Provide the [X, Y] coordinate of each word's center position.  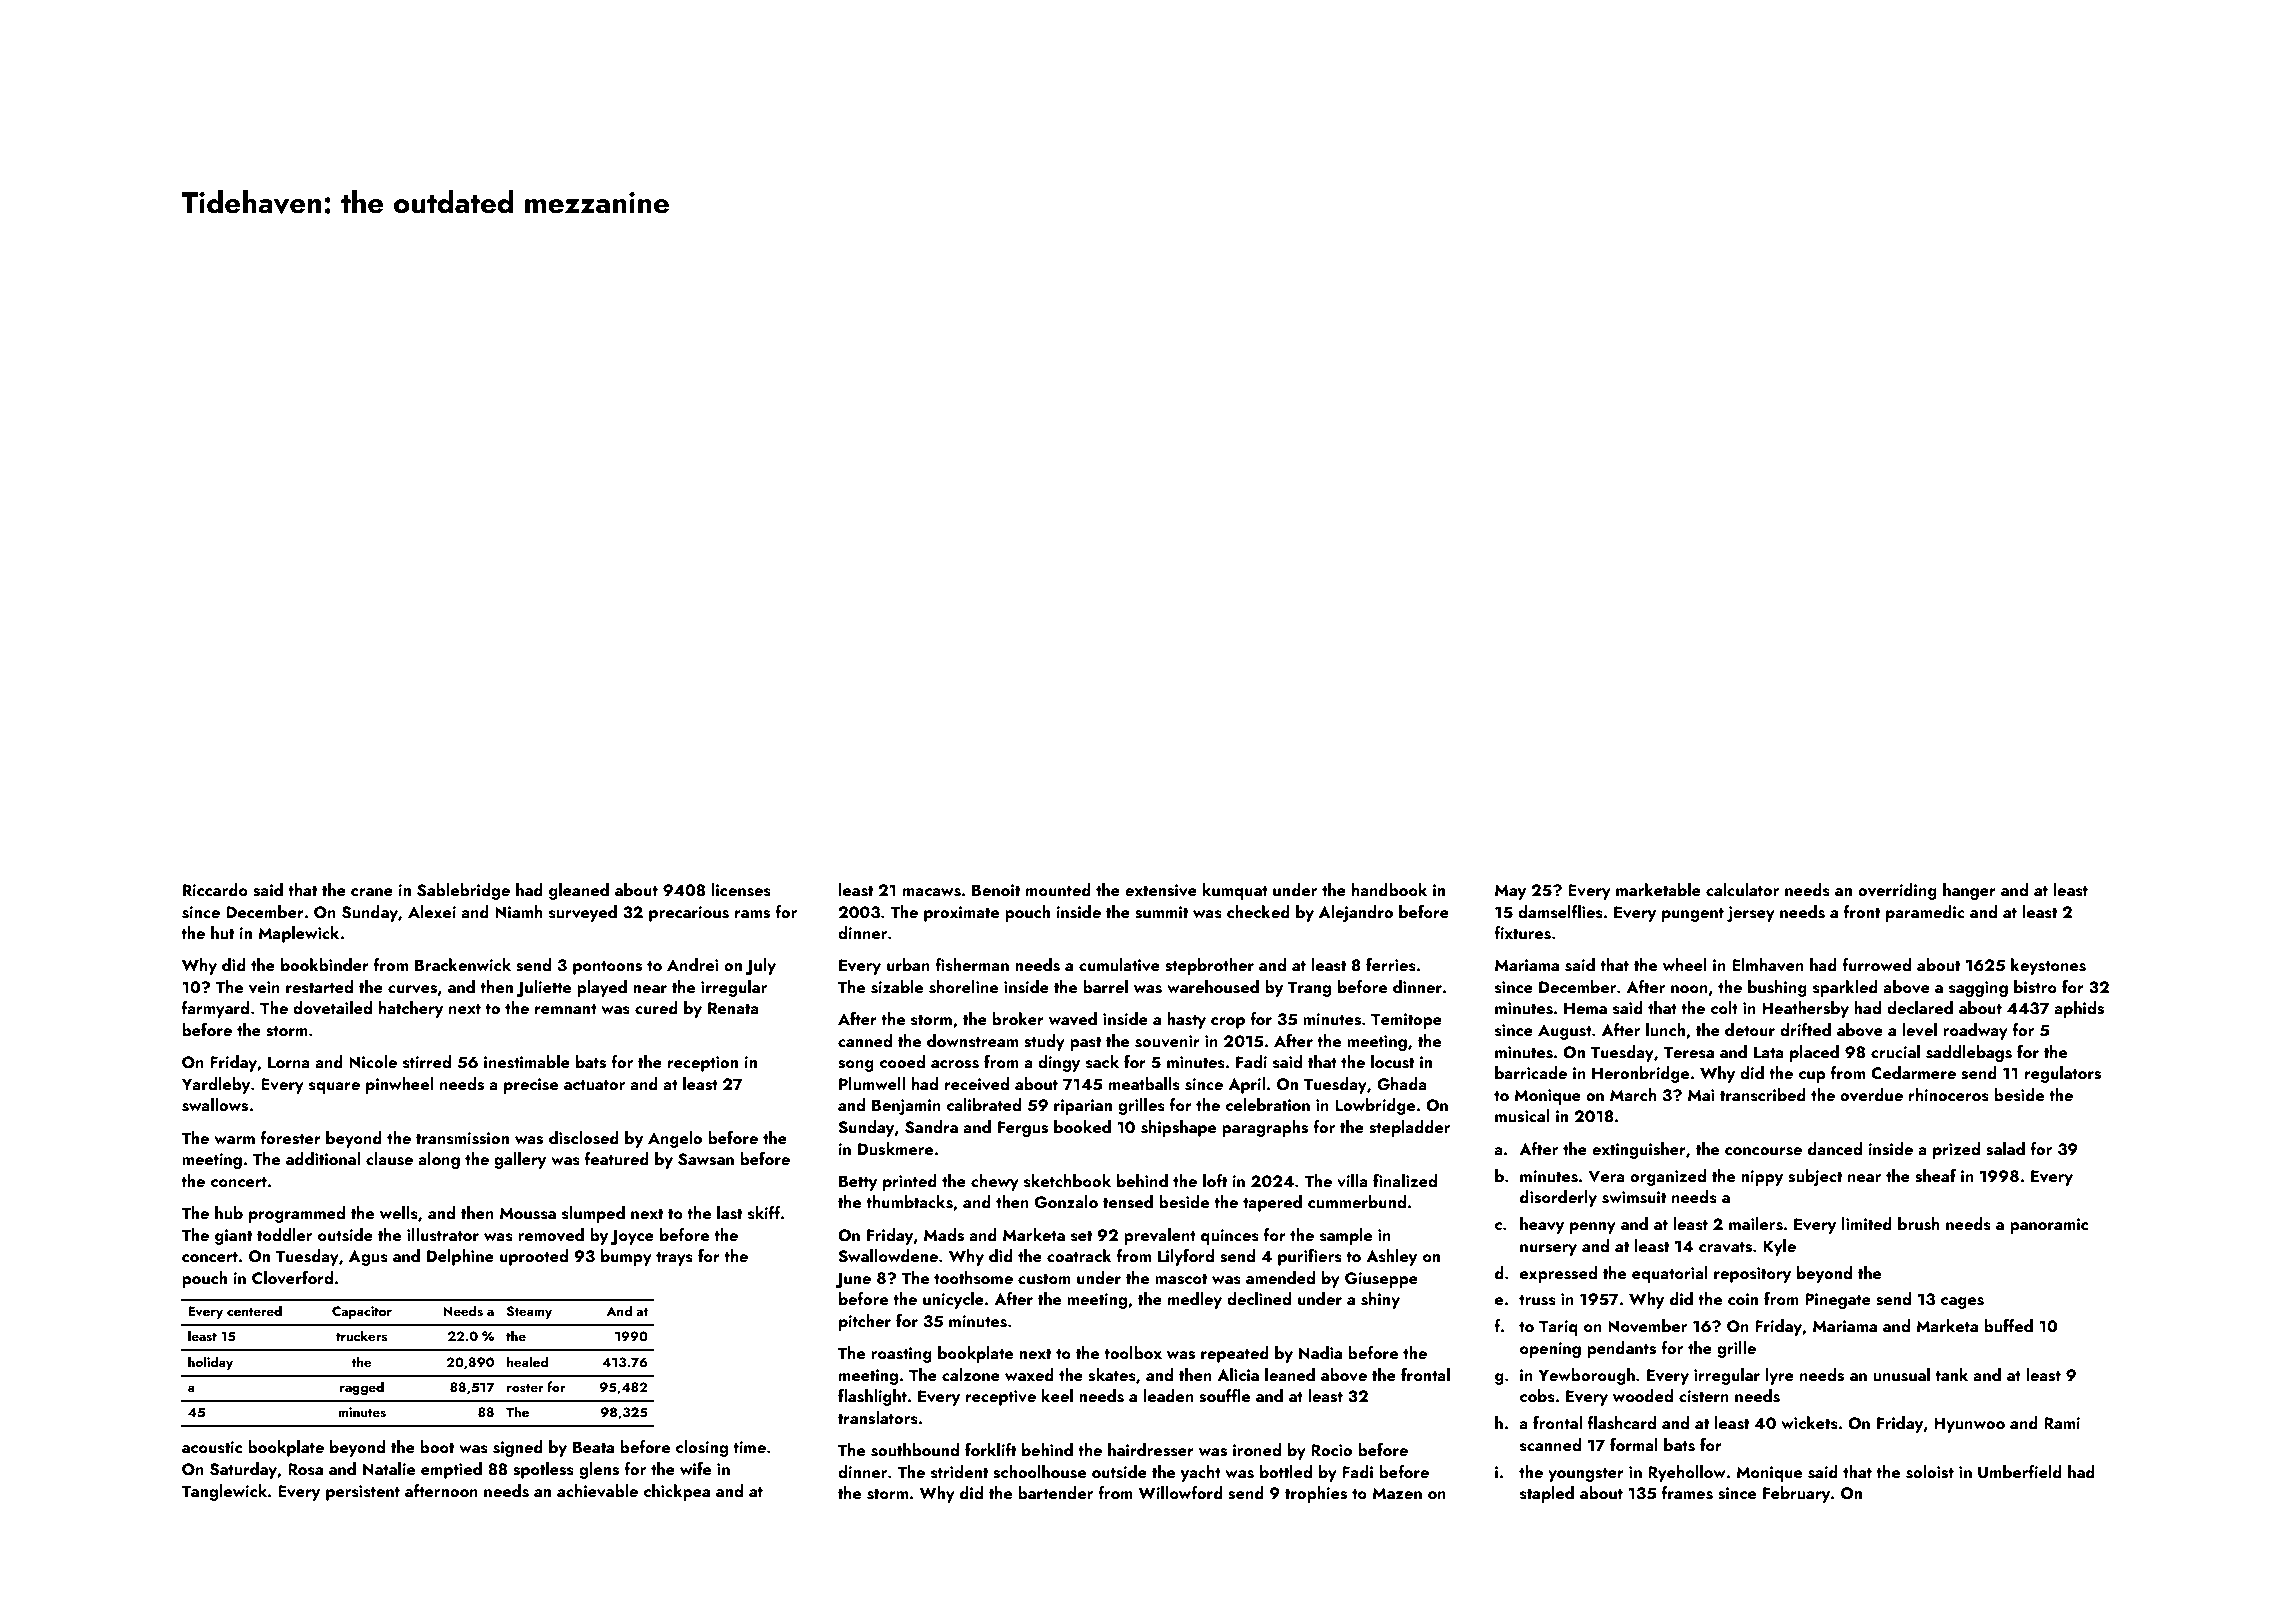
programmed [297, 1214]
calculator [1742, 889]
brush [1919, 1224]
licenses [741, 890]
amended [1280, 1277]
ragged [362, 1388]
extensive [1161, 890]
